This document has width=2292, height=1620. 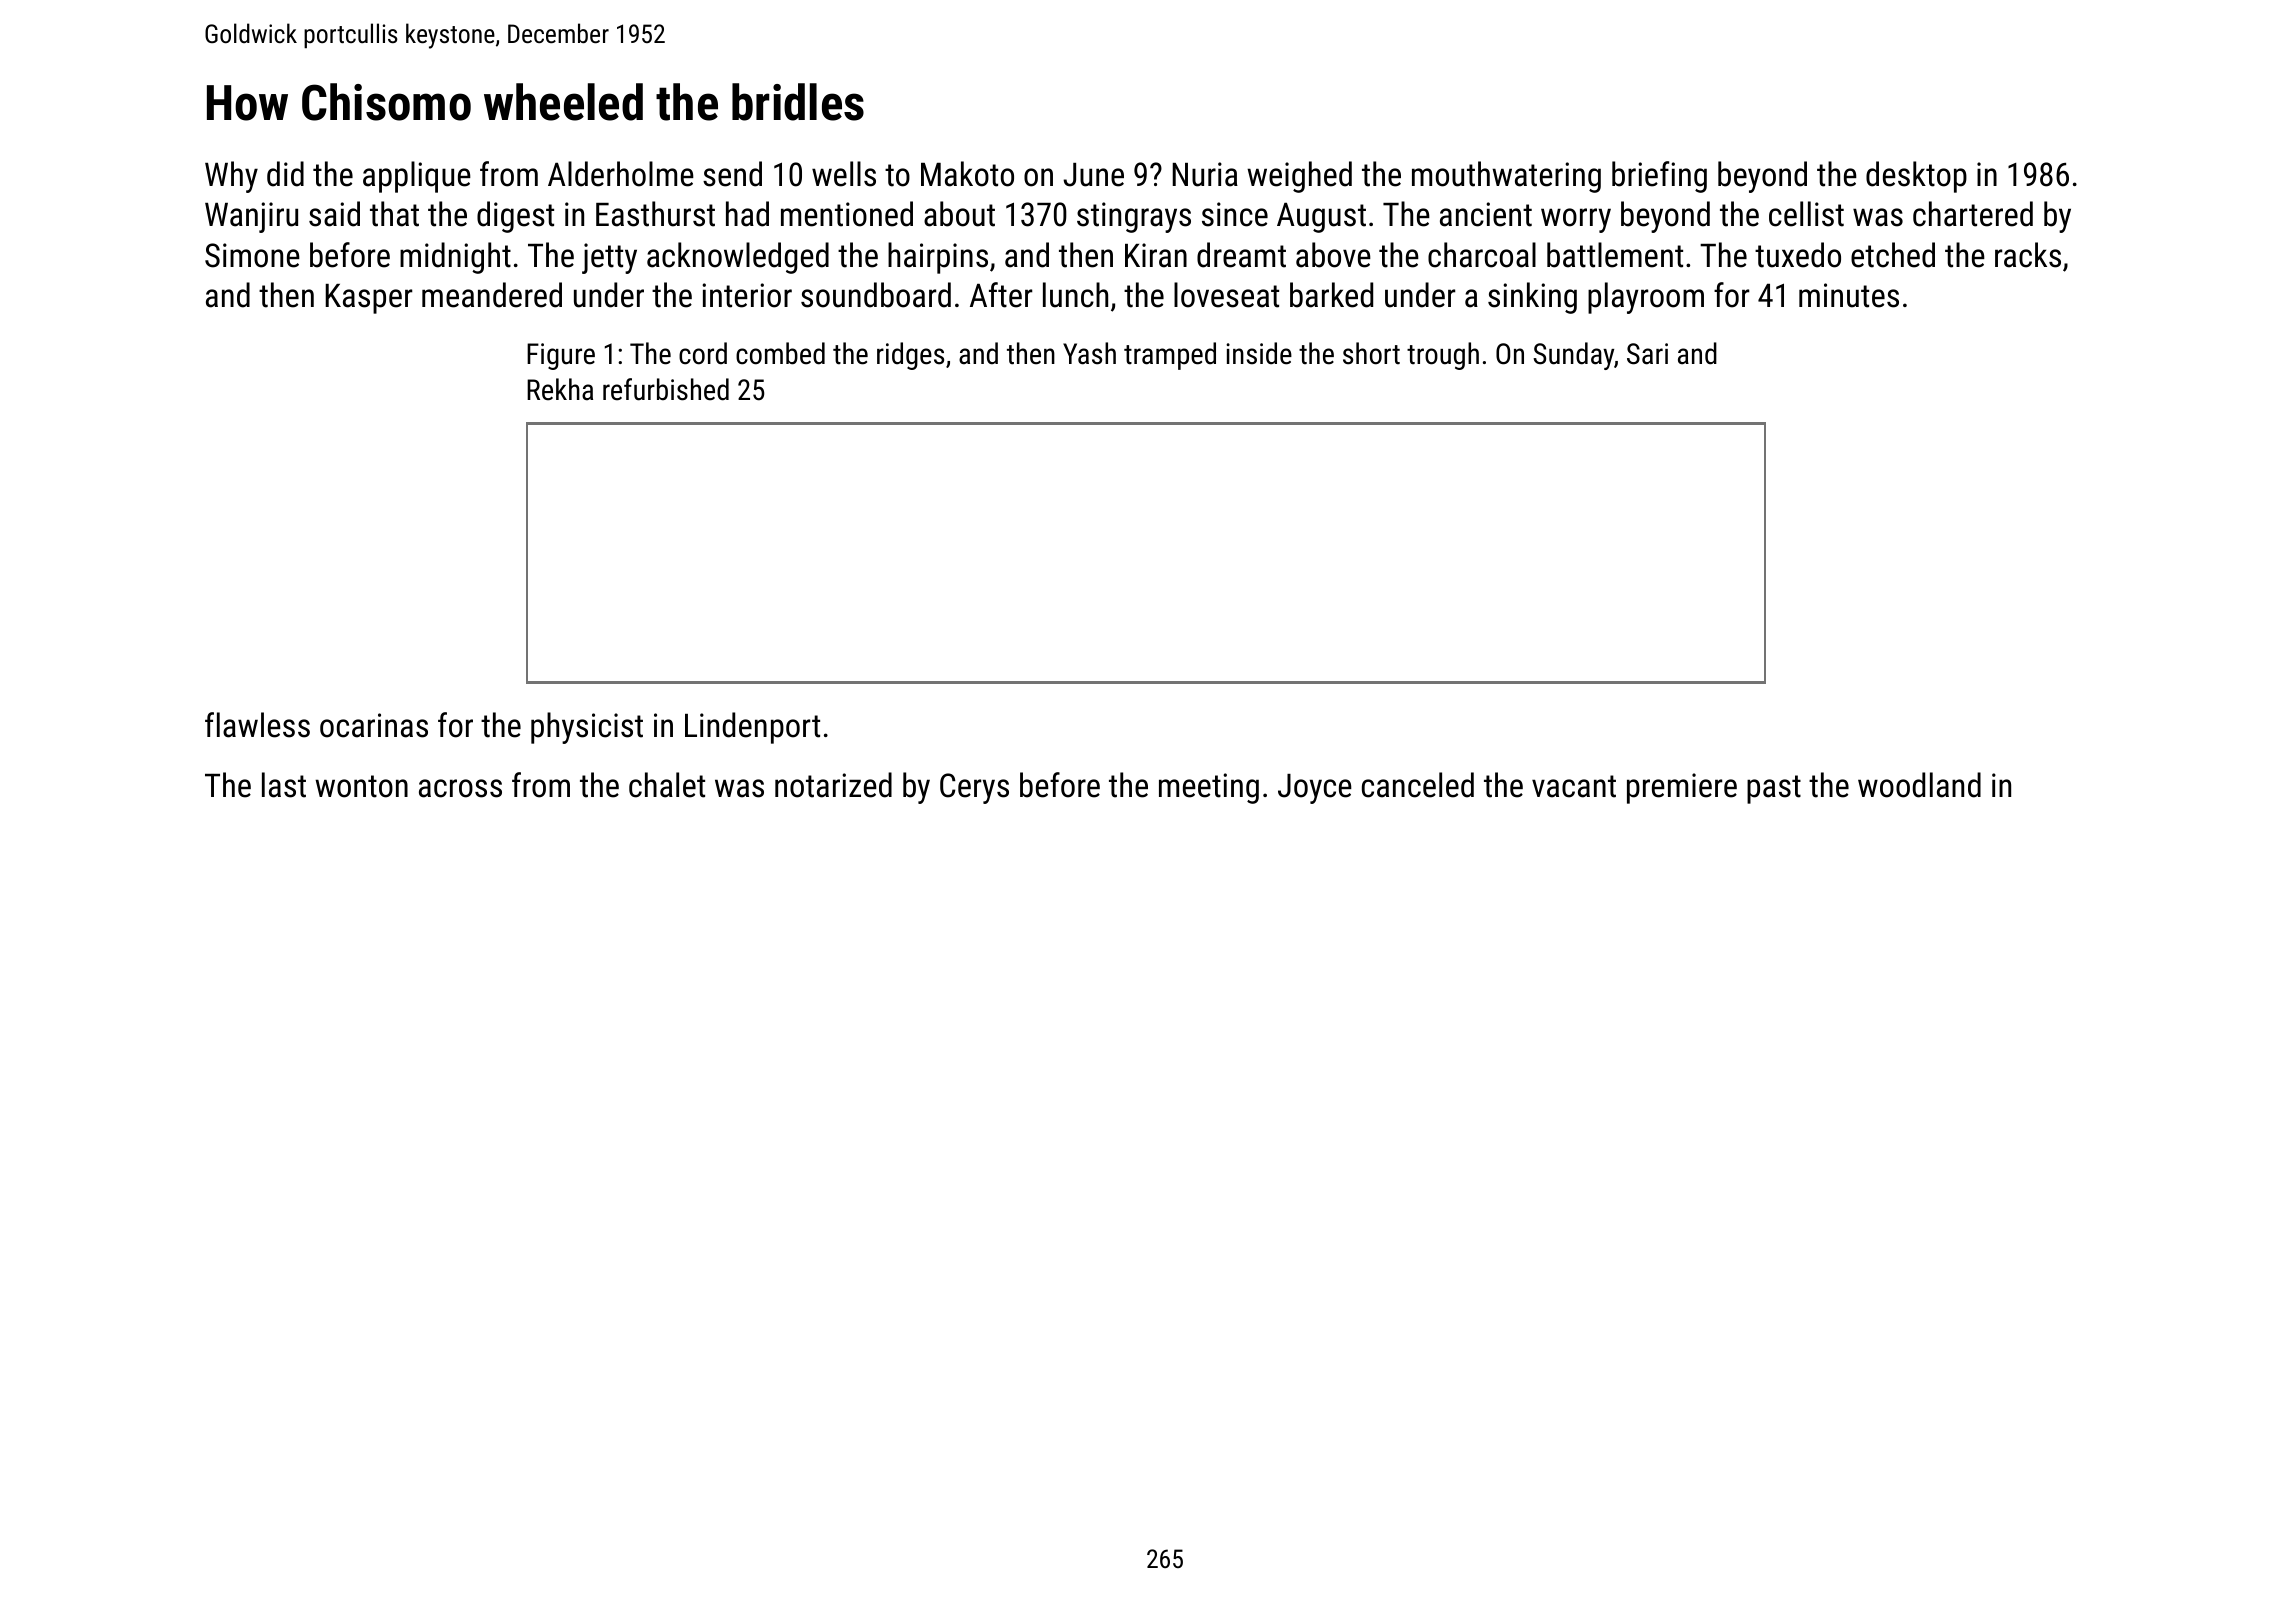 What do you see at coordinates (1443, 356) in the document?
I see `trough` at bounding box center [1443, 356].
